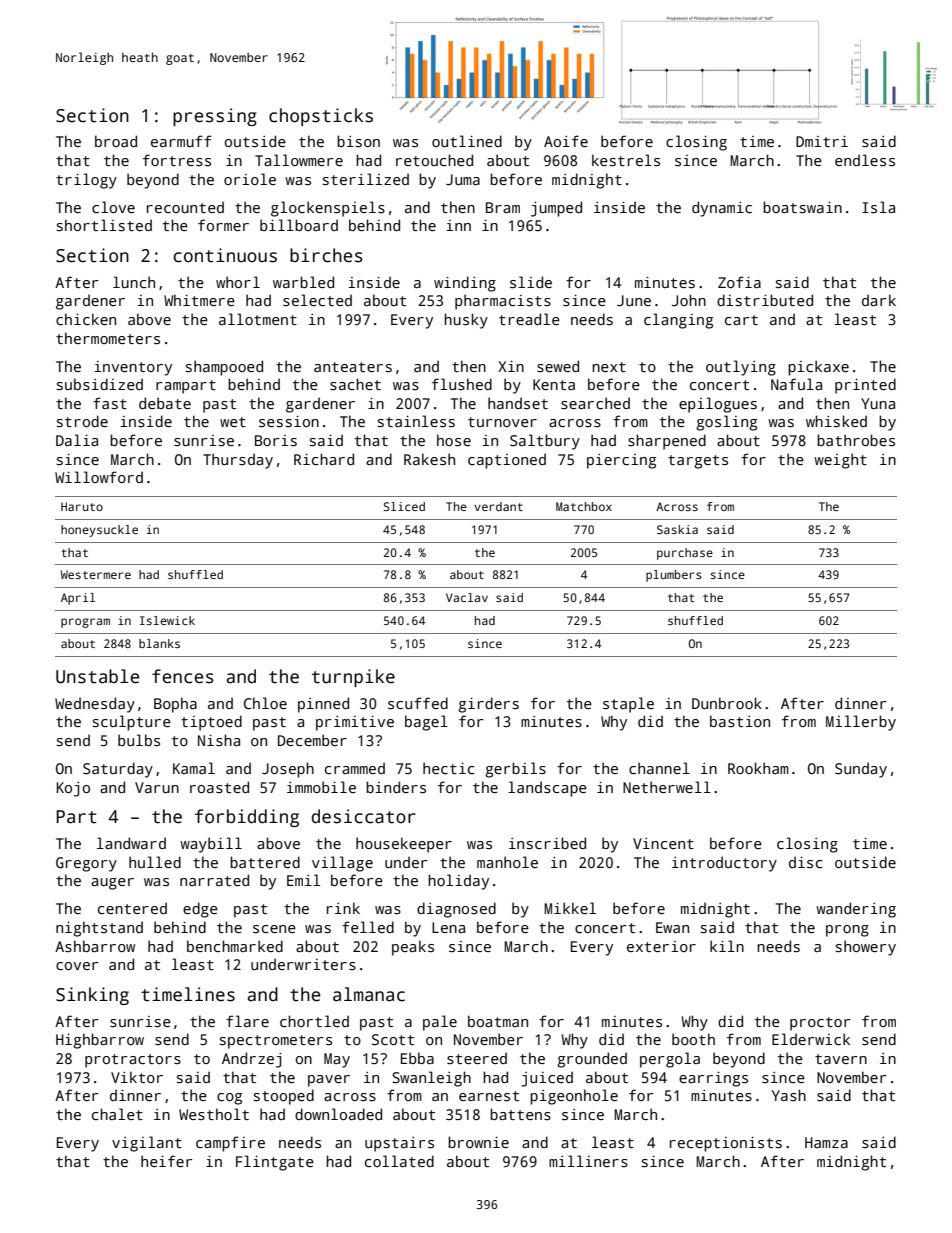  I want to click on Dmitri, so click(822, 141).
